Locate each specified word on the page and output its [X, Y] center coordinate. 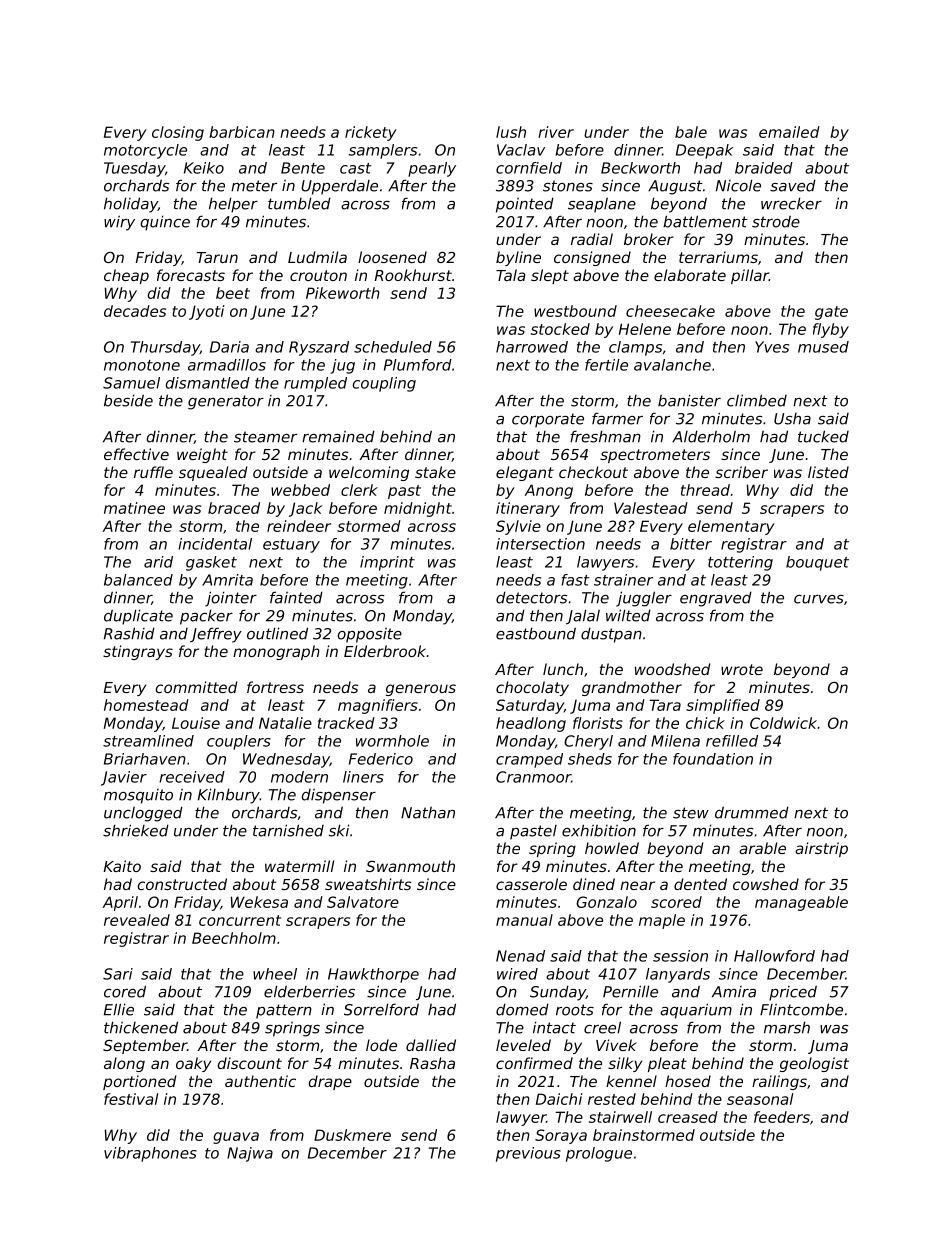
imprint [387, 563]
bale [691, 132]
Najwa [250, 1154]
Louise [196, 723]
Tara [665, 705]
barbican [242, 132]
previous [528, 1154]
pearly [432, 169]
